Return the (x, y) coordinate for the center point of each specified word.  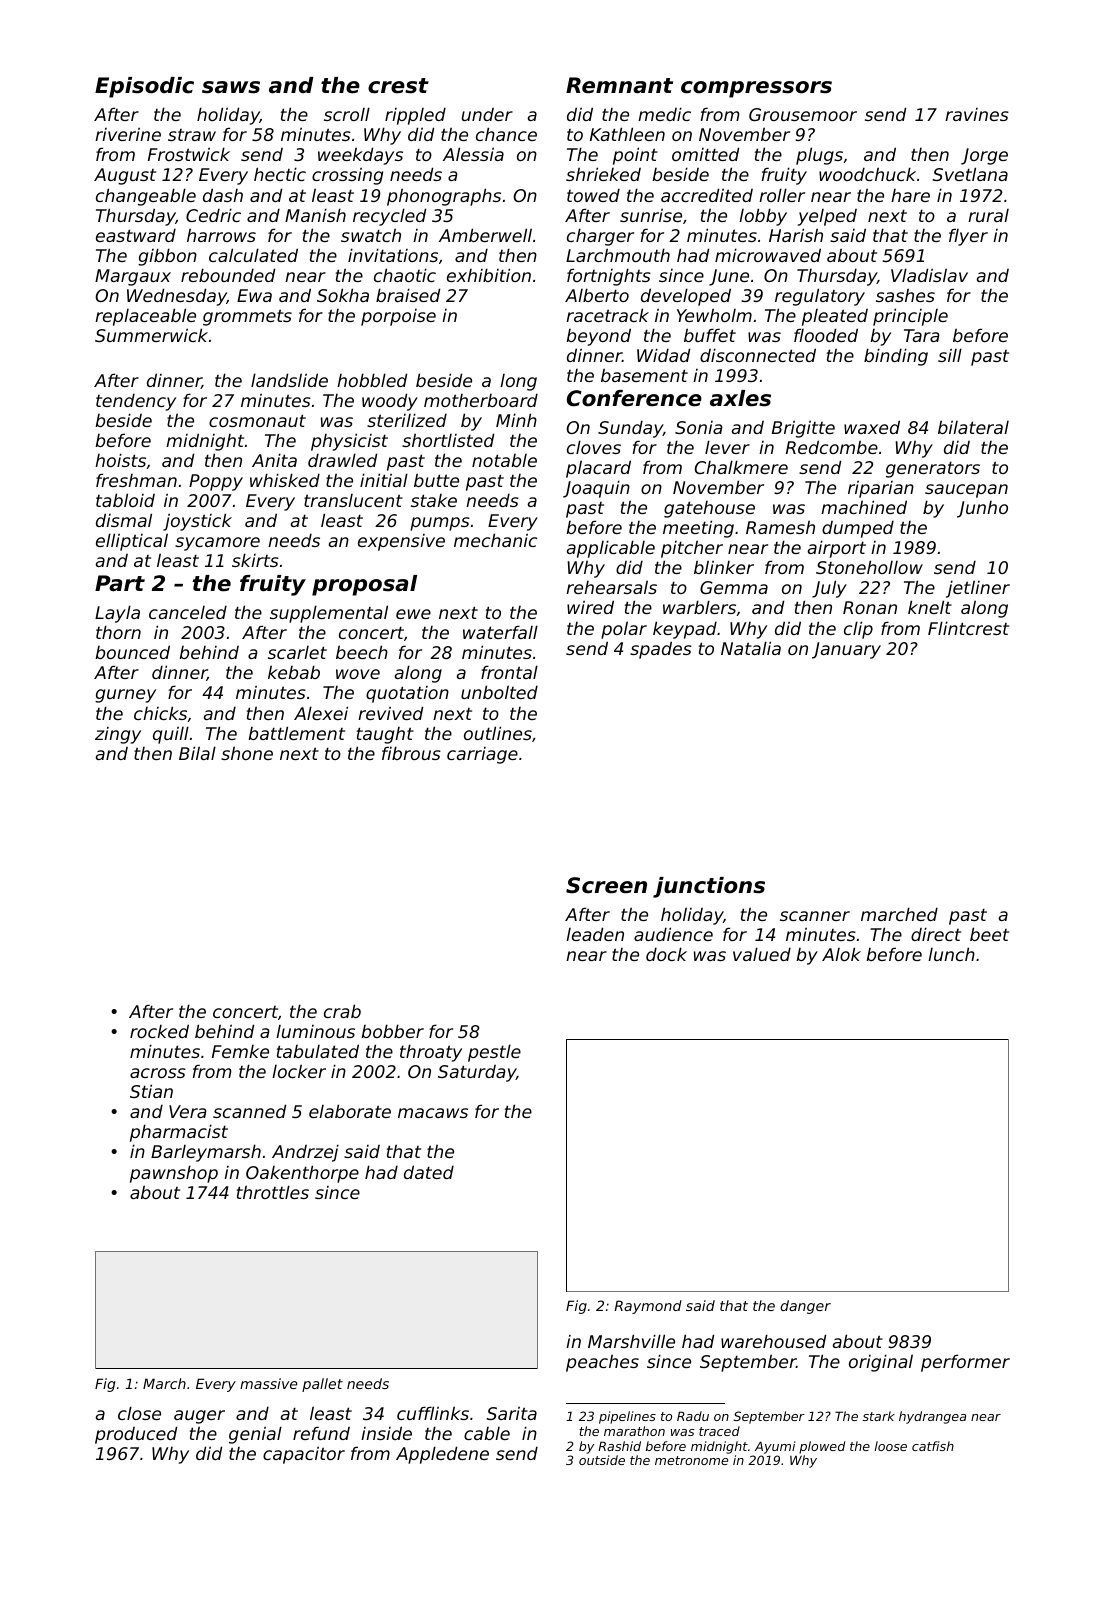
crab (342, 1011)
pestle (494, 1053)
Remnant (619, 85)
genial (255, 1435)
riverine (128, 134)
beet (989, 934)
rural (988, 215)
